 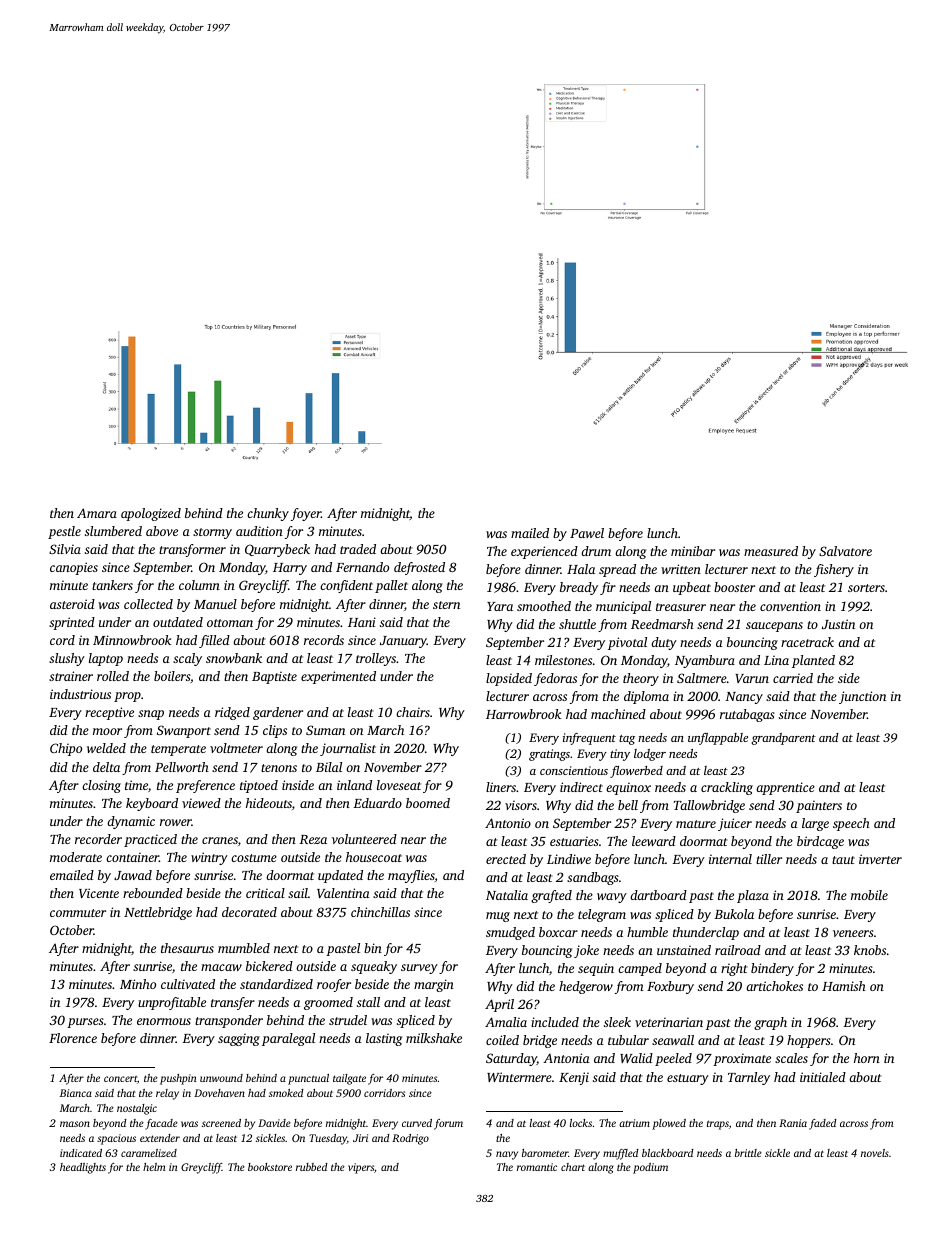 I want to click on initialed, so click(x=823, y=1077).
